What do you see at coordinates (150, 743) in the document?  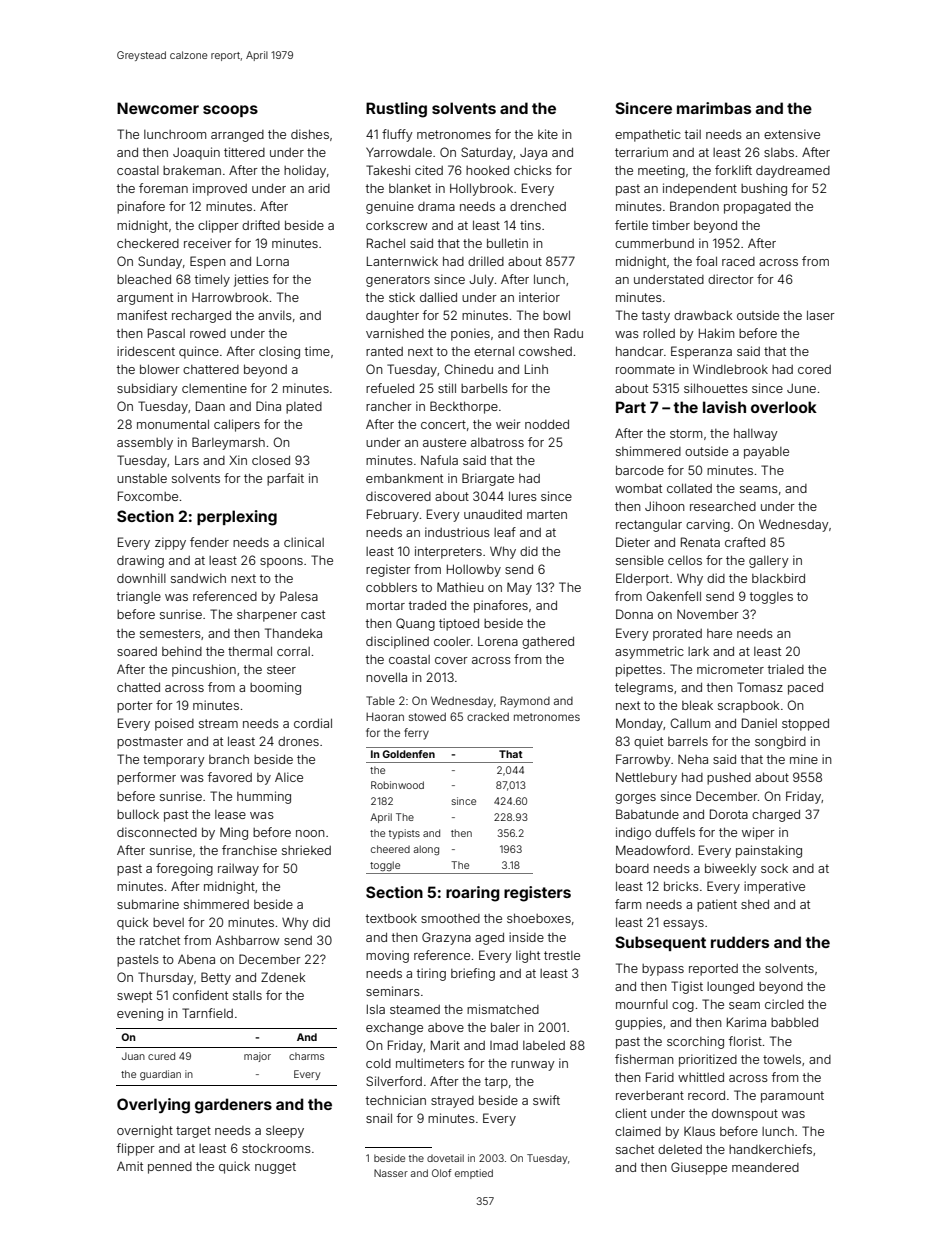 I see `postmaster` at bounding box center [150, 743].
